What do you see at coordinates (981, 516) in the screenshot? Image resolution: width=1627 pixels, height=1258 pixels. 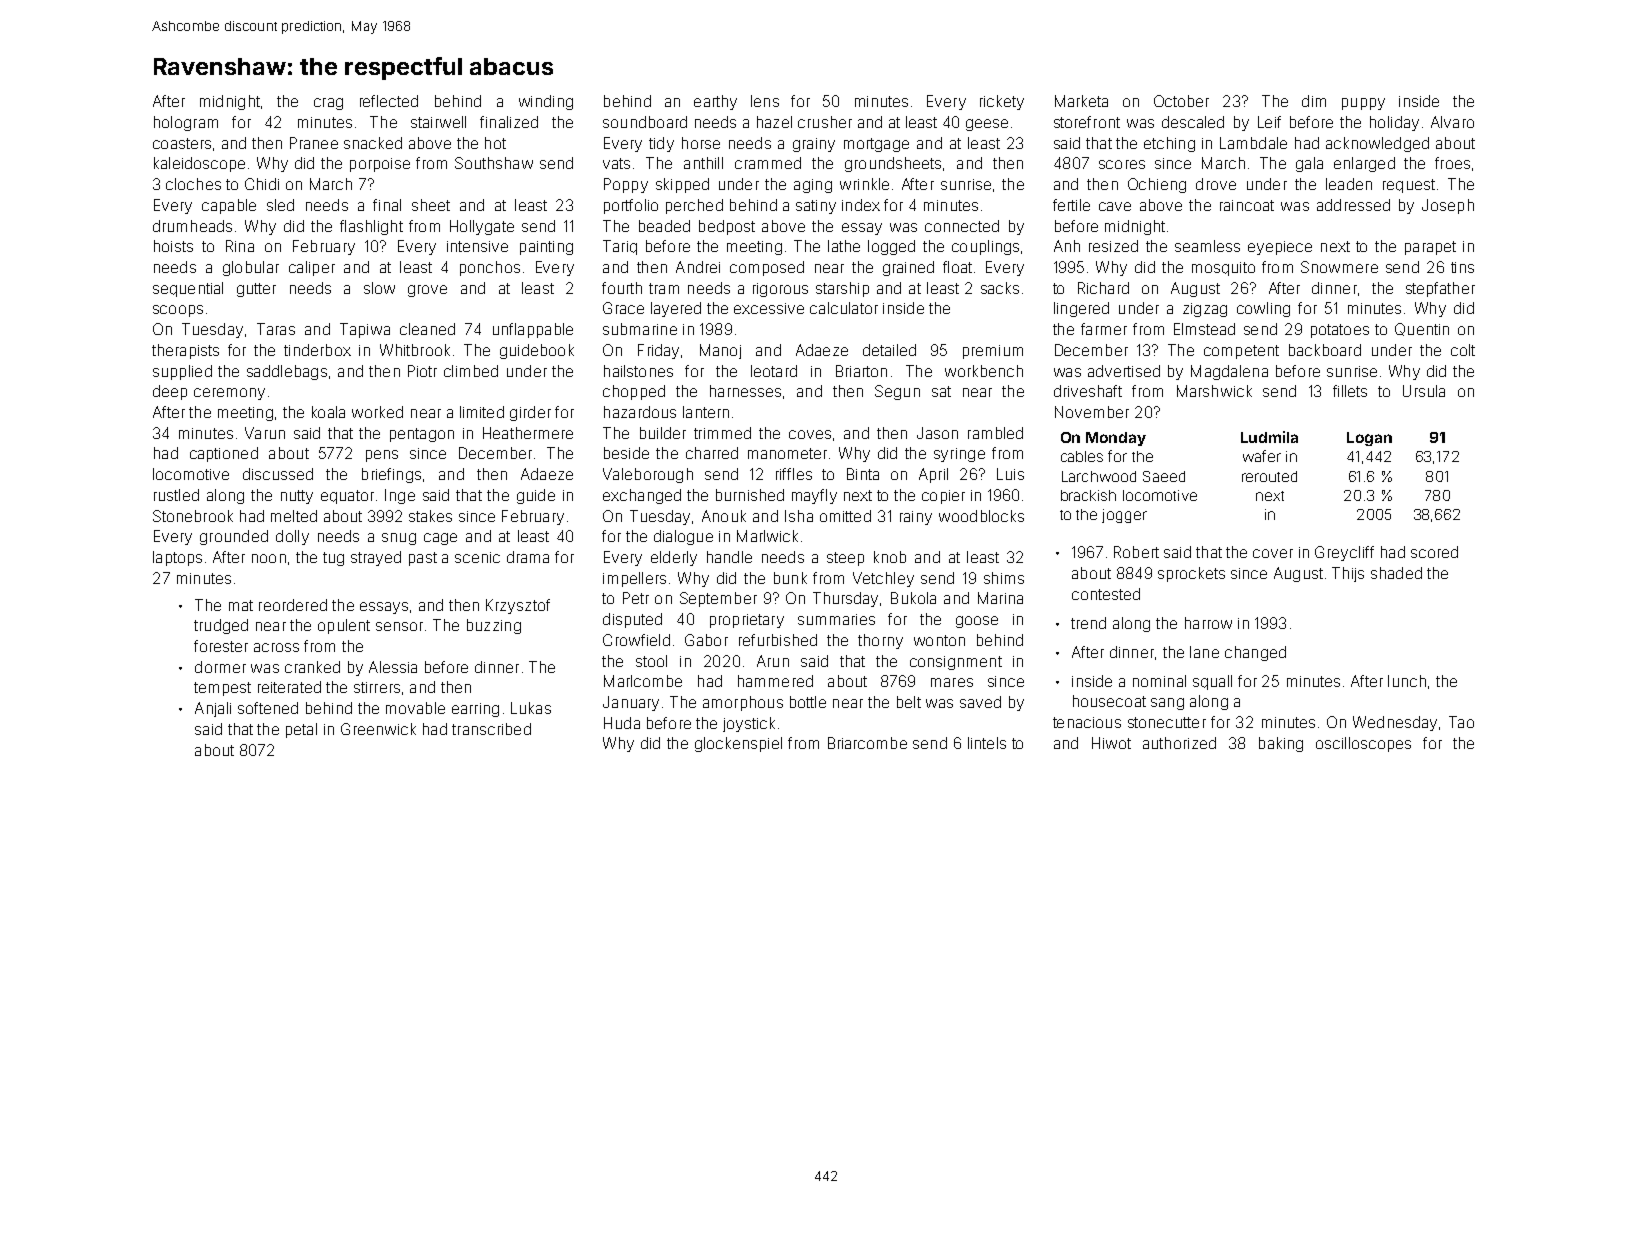 I see `woodblocks` at bounding box center [981, 516].
